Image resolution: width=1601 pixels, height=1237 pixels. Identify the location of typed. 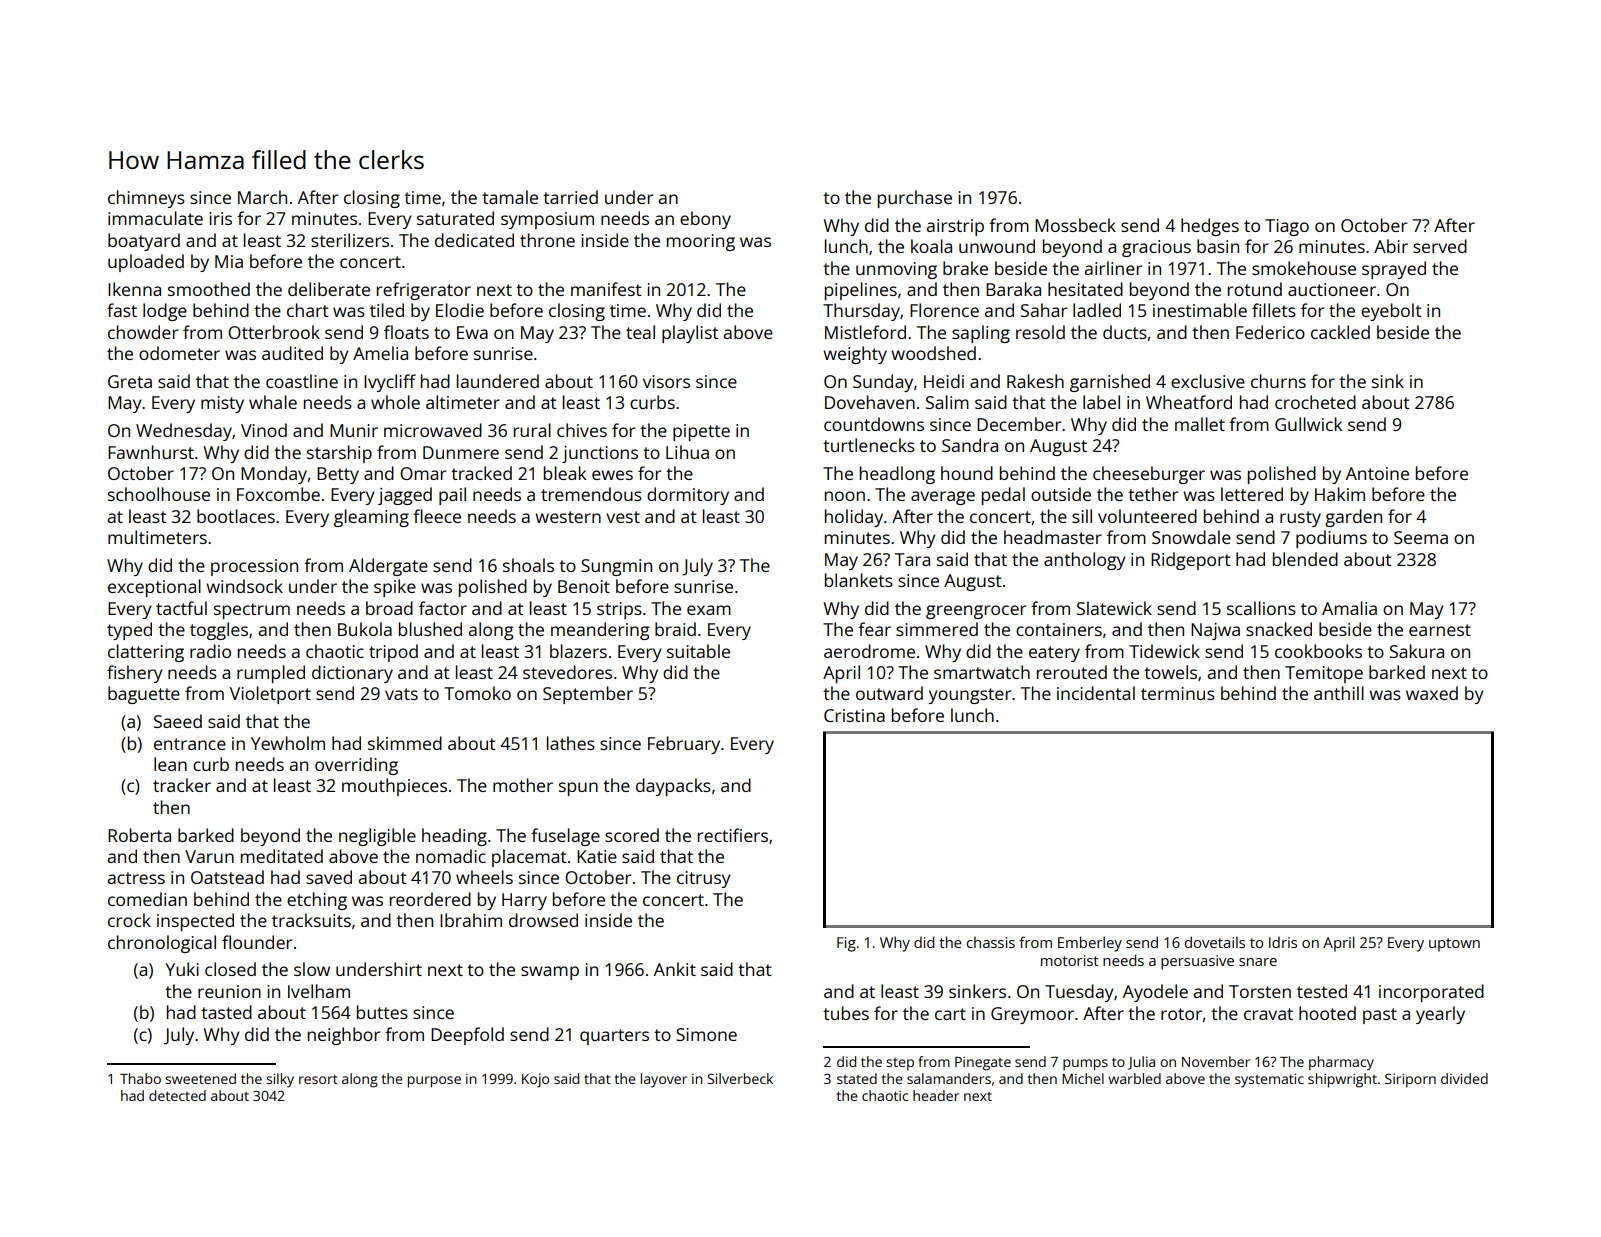
(129, 631).
